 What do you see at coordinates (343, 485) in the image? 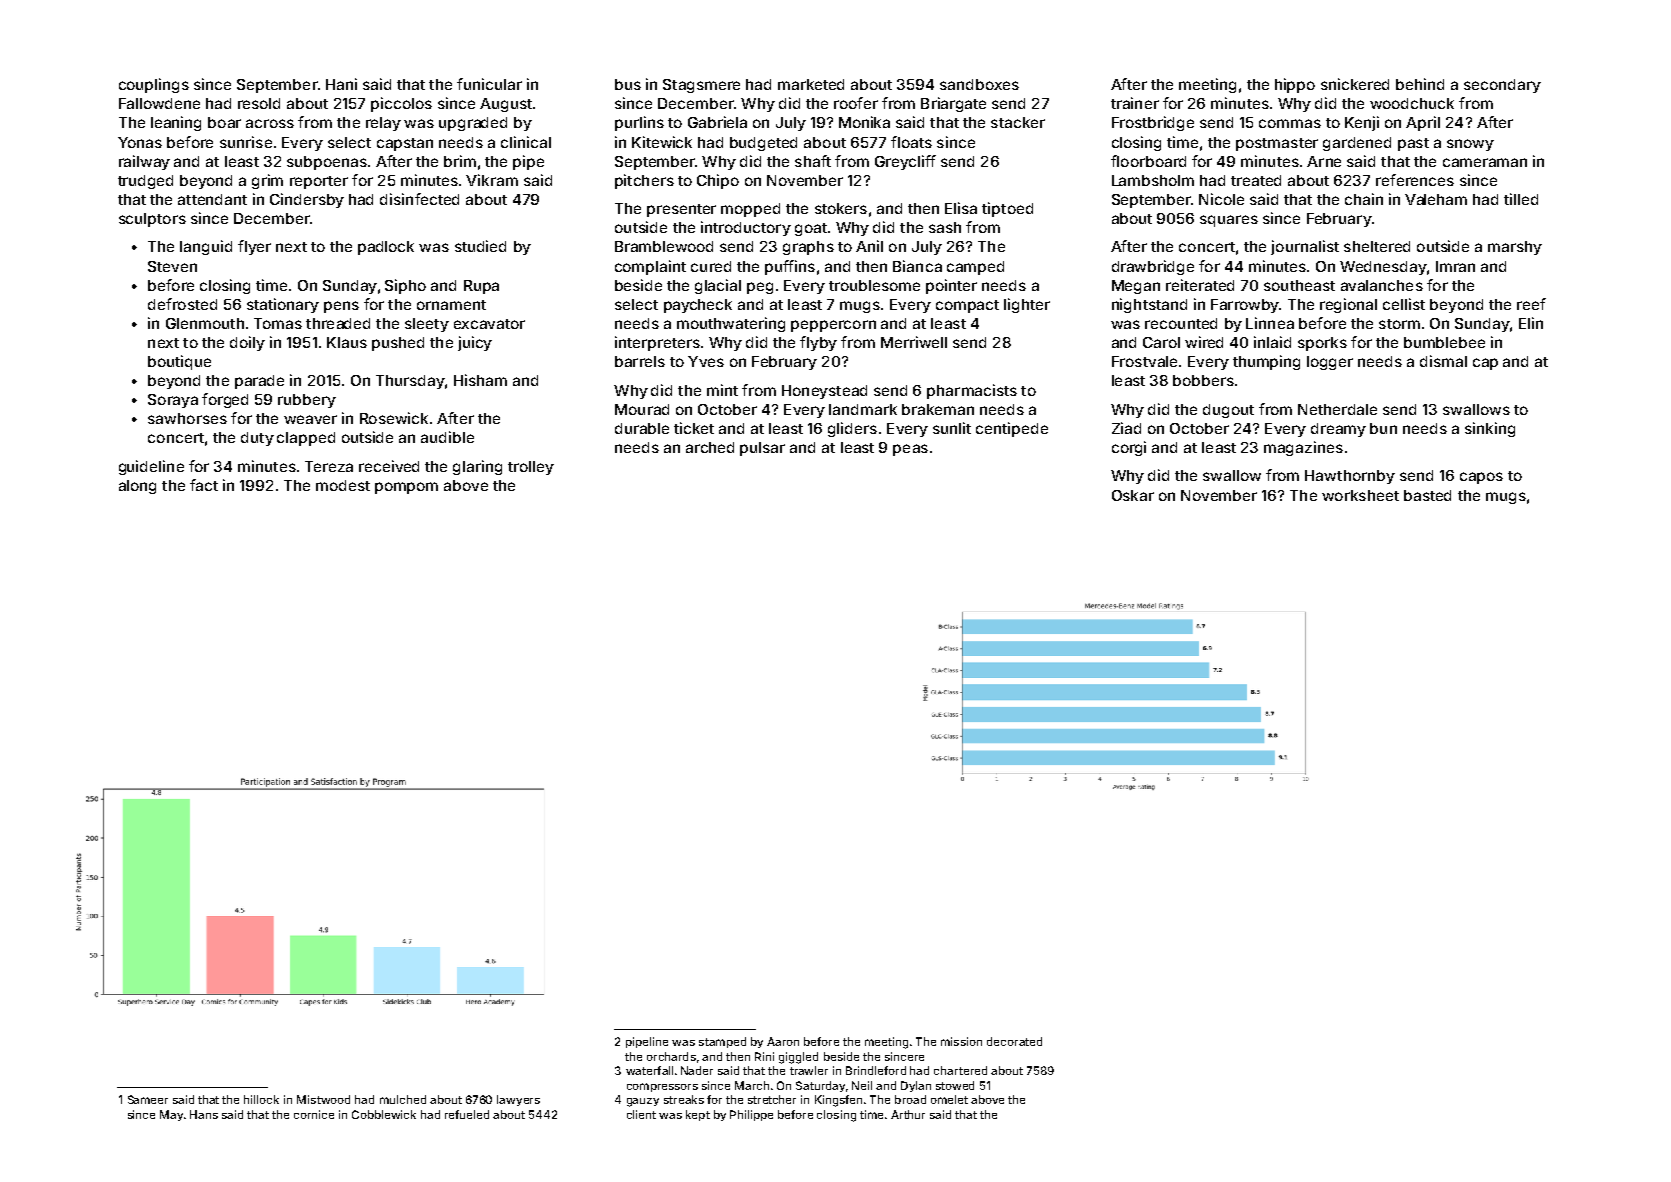
I see `modest` at bounding box center [343, 485].
